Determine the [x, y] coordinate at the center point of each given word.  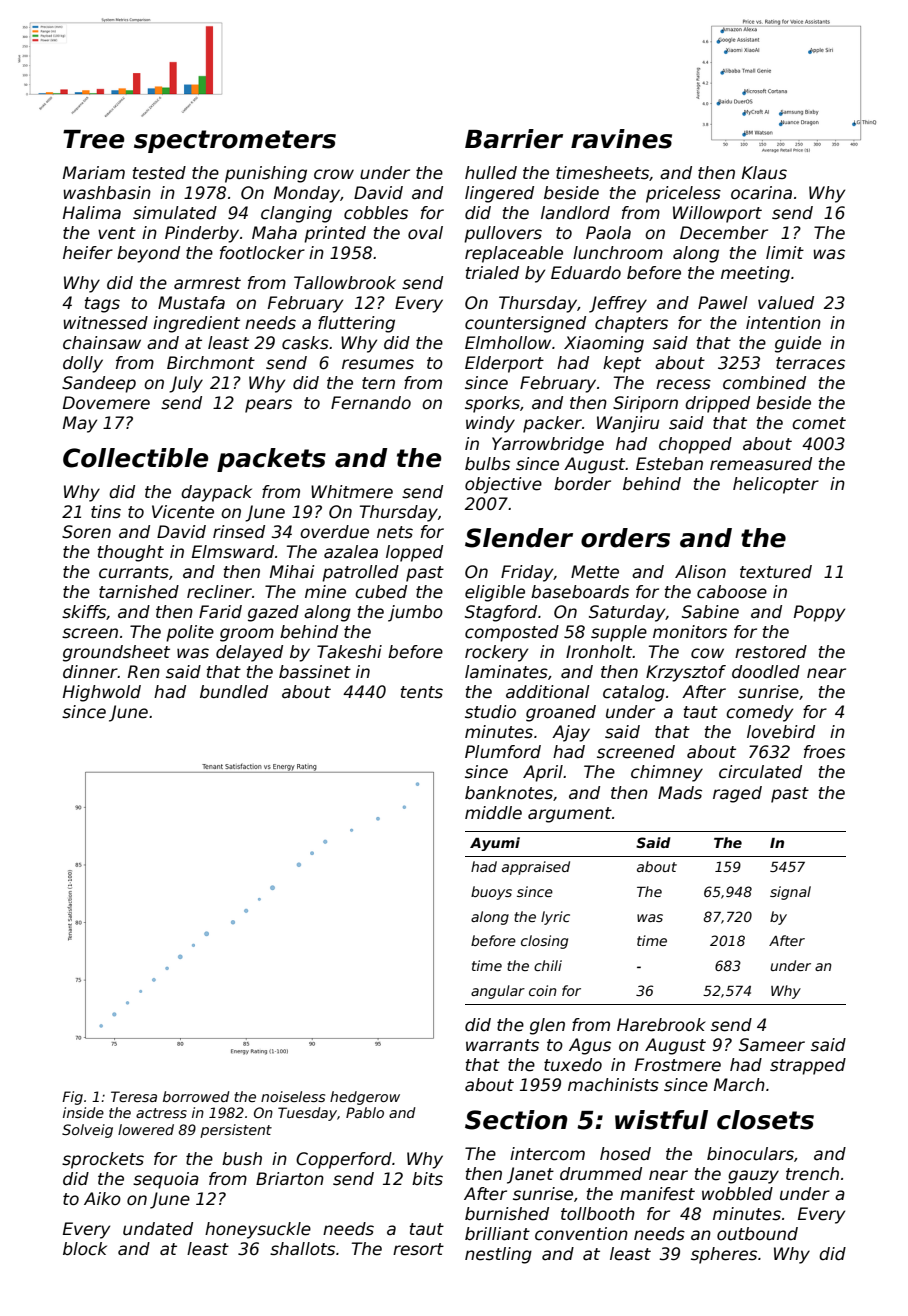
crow [334, 174]
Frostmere [678, 1065]
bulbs [487, 464]
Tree [94, 139]
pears [268, 406]
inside [83, 1112]
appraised [536, 868]
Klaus [764, 173]
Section [516, 1120]
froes [824, 752]
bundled [234, 692]
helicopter [776, 485]
